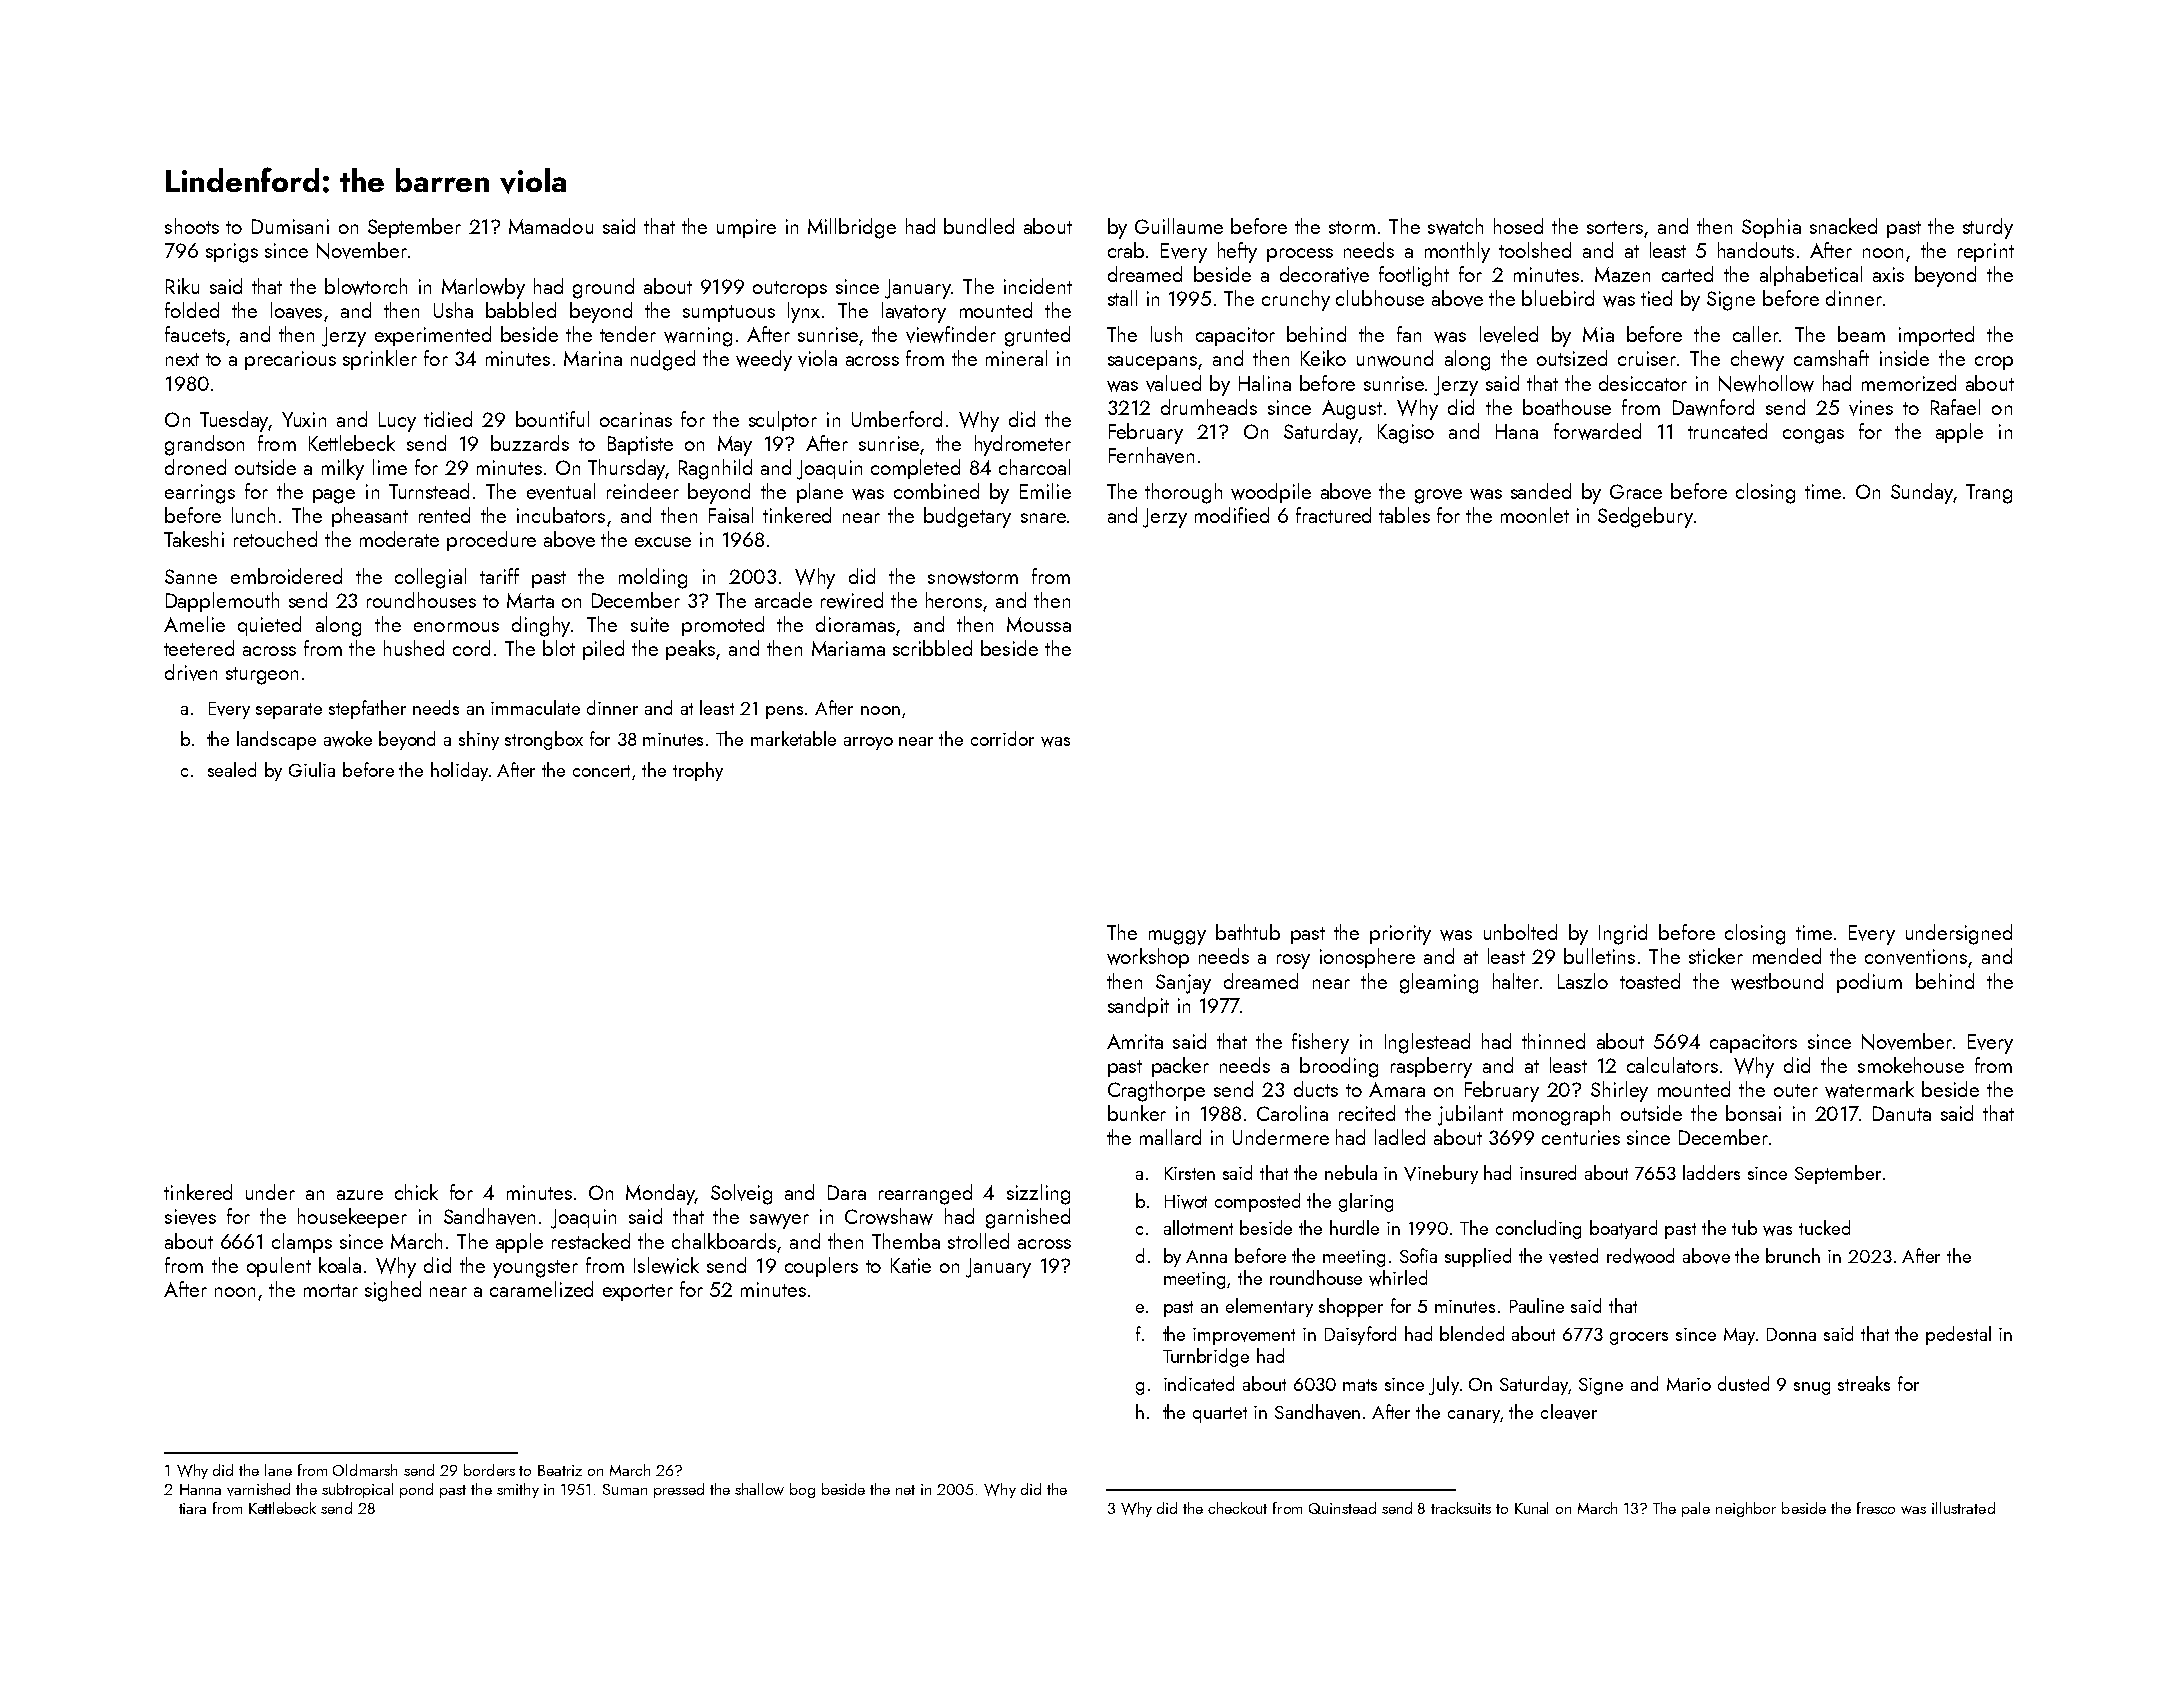  Describe the element at coordinates (1916, 957) in the screenshot. I see `conventions` at that location.
